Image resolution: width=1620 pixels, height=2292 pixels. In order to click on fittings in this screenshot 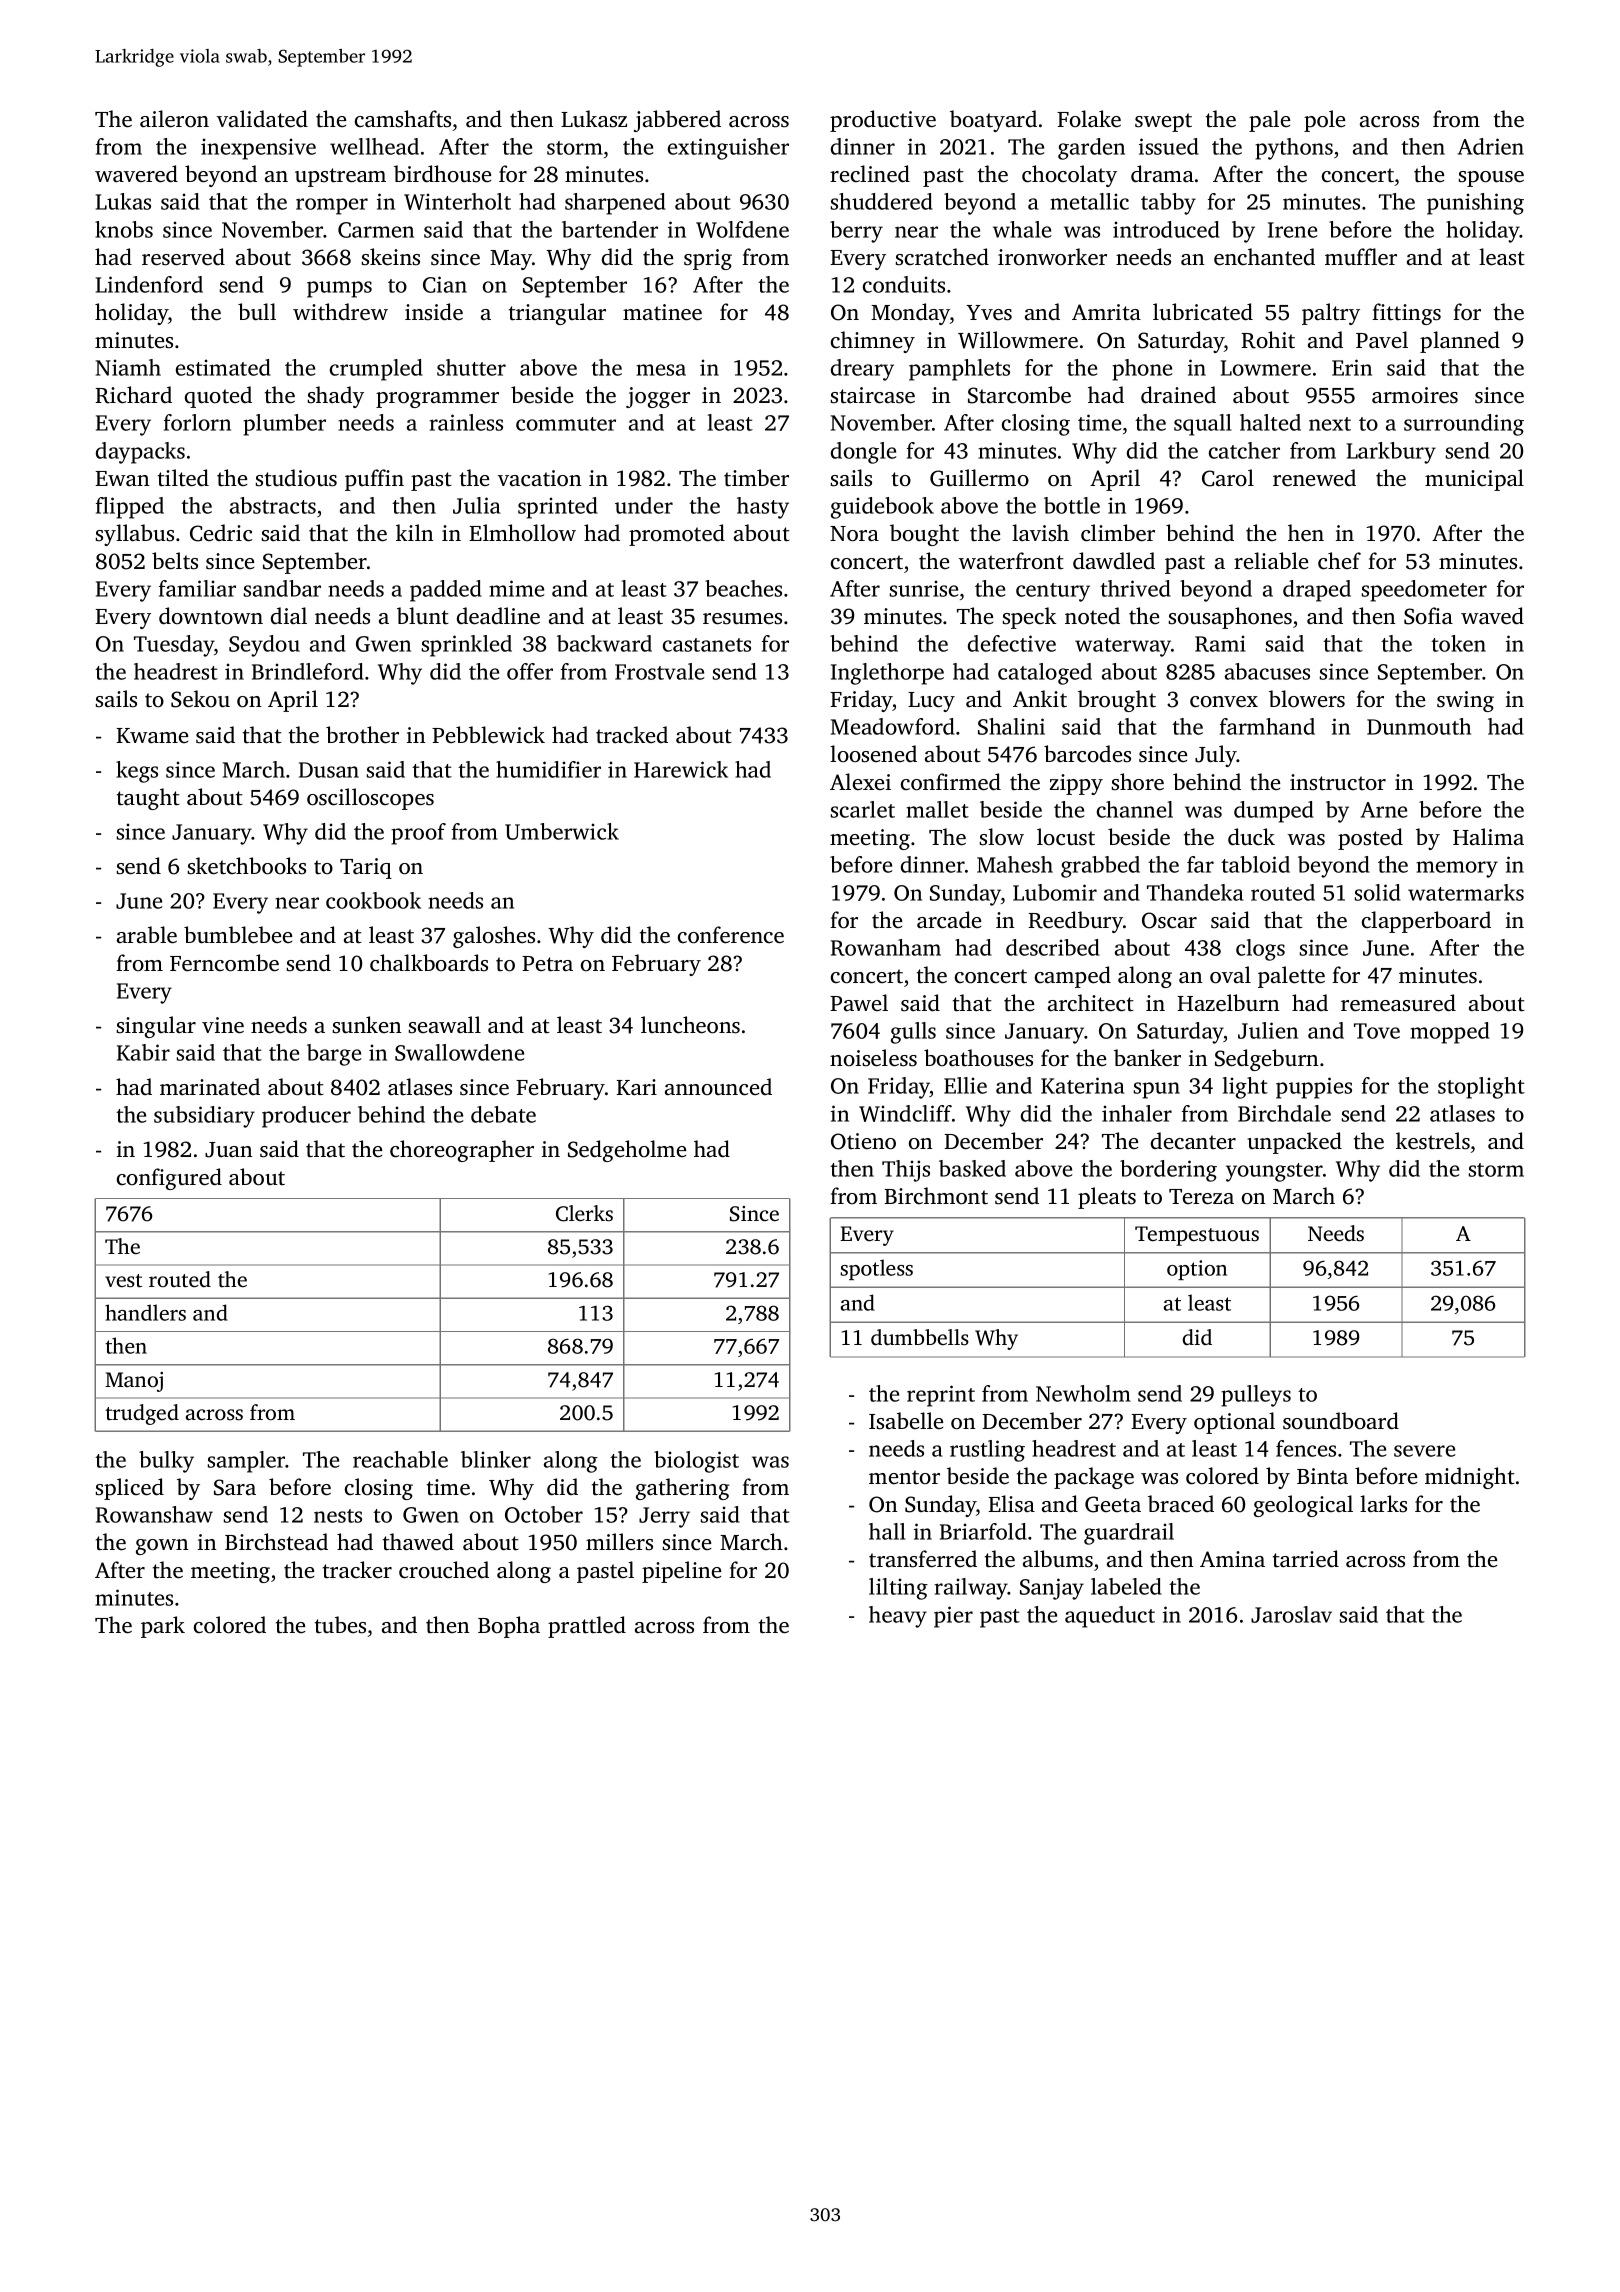, I will do `click(1406, 314)`.
